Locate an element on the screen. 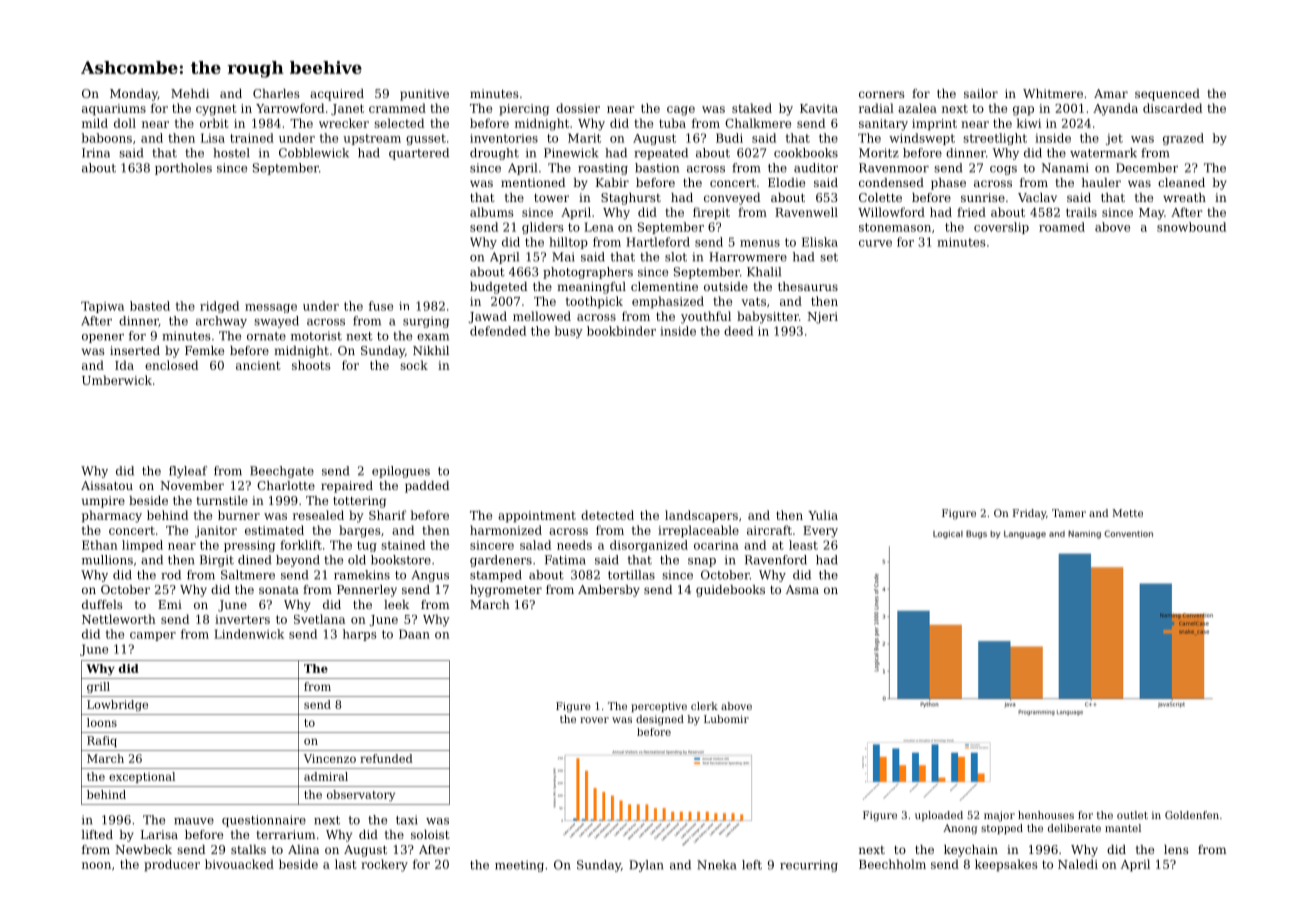 This screenshot has width=1308, height=924. sailor is located at coordinates (981, 93).
